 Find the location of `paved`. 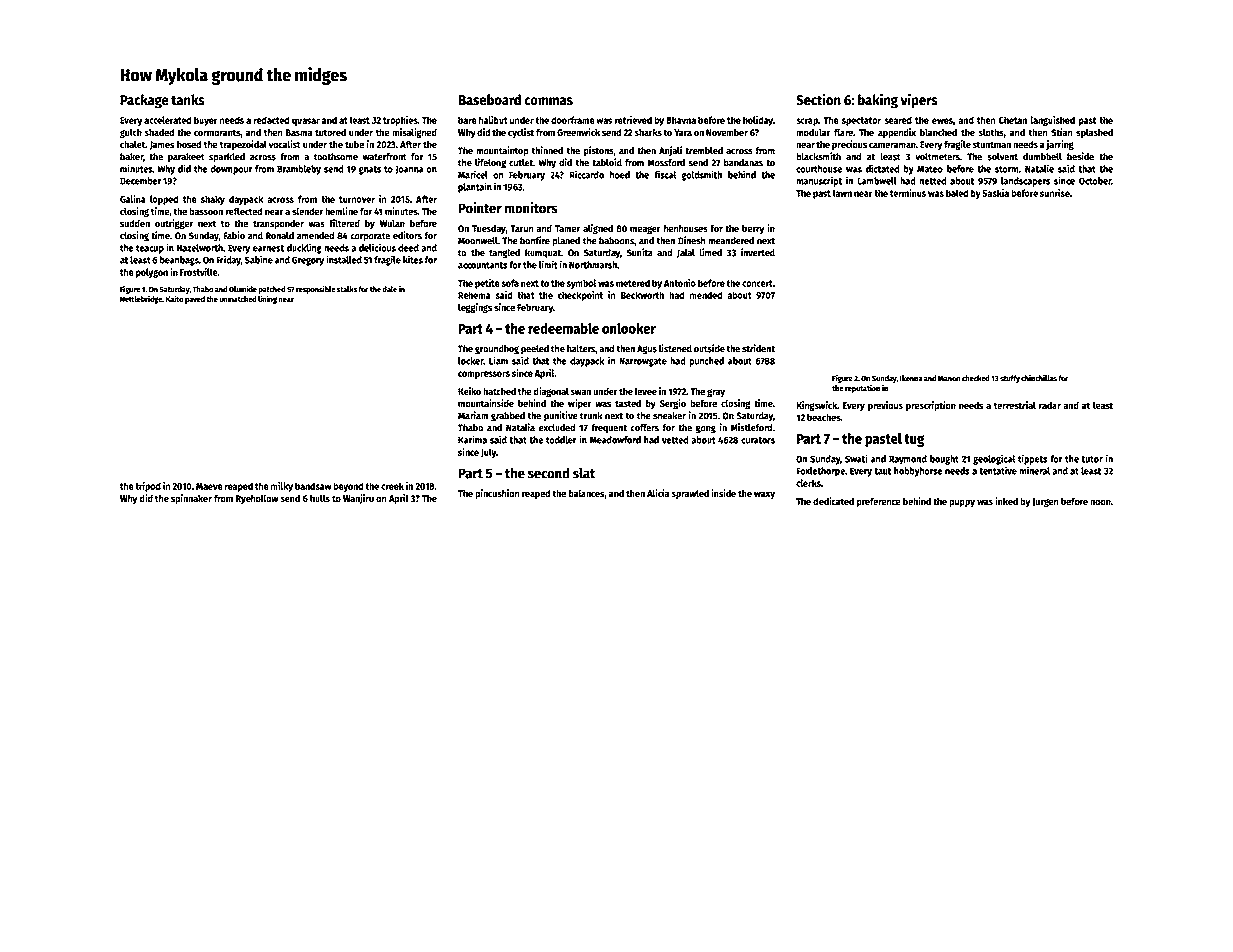

paved is located at coordinates (195, 300).
